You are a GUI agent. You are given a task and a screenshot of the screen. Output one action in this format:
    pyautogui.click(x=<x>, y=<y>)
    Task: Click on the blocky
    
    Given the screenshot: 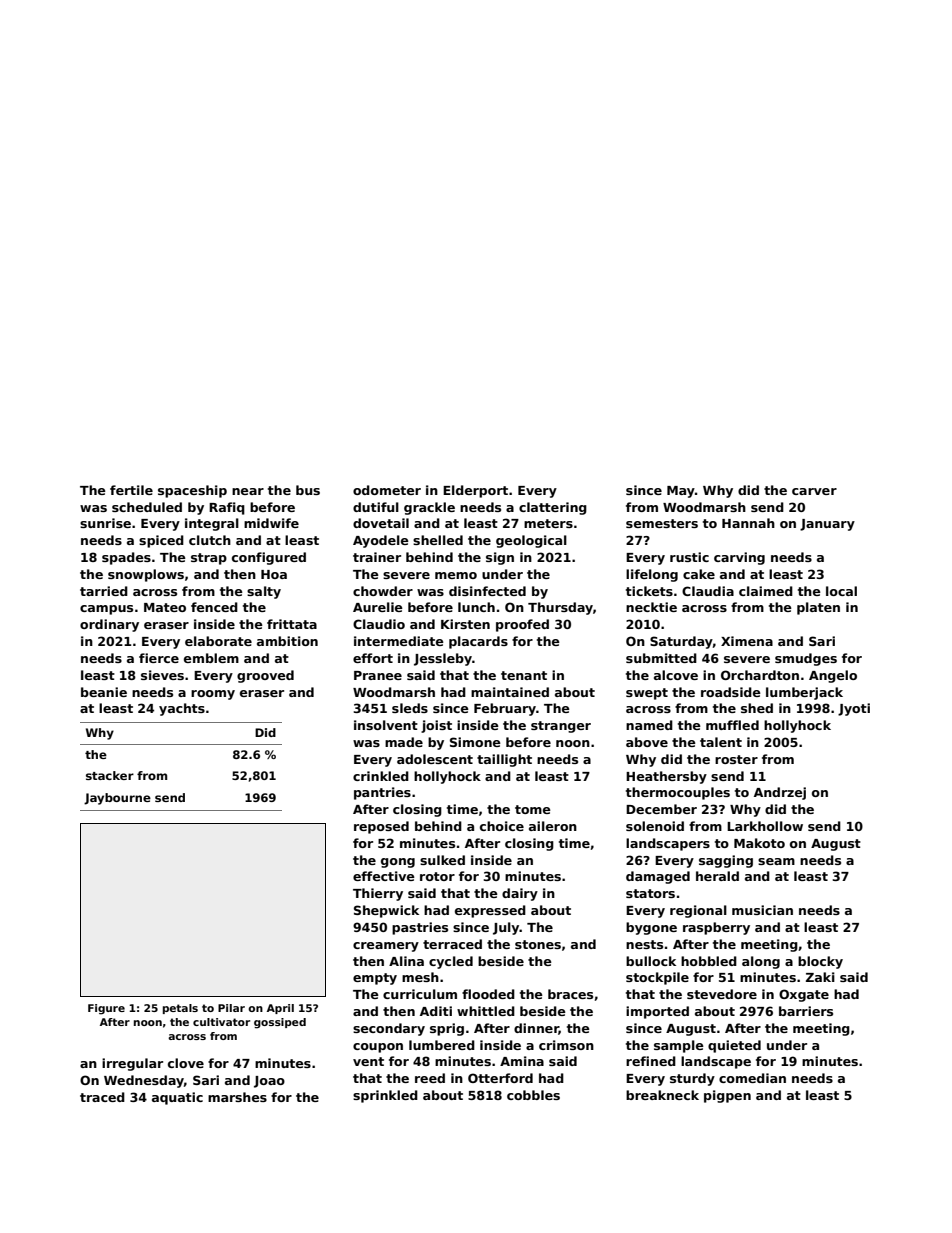 What is the action you would take?
    pyautogui.click(x=820, y=962)
